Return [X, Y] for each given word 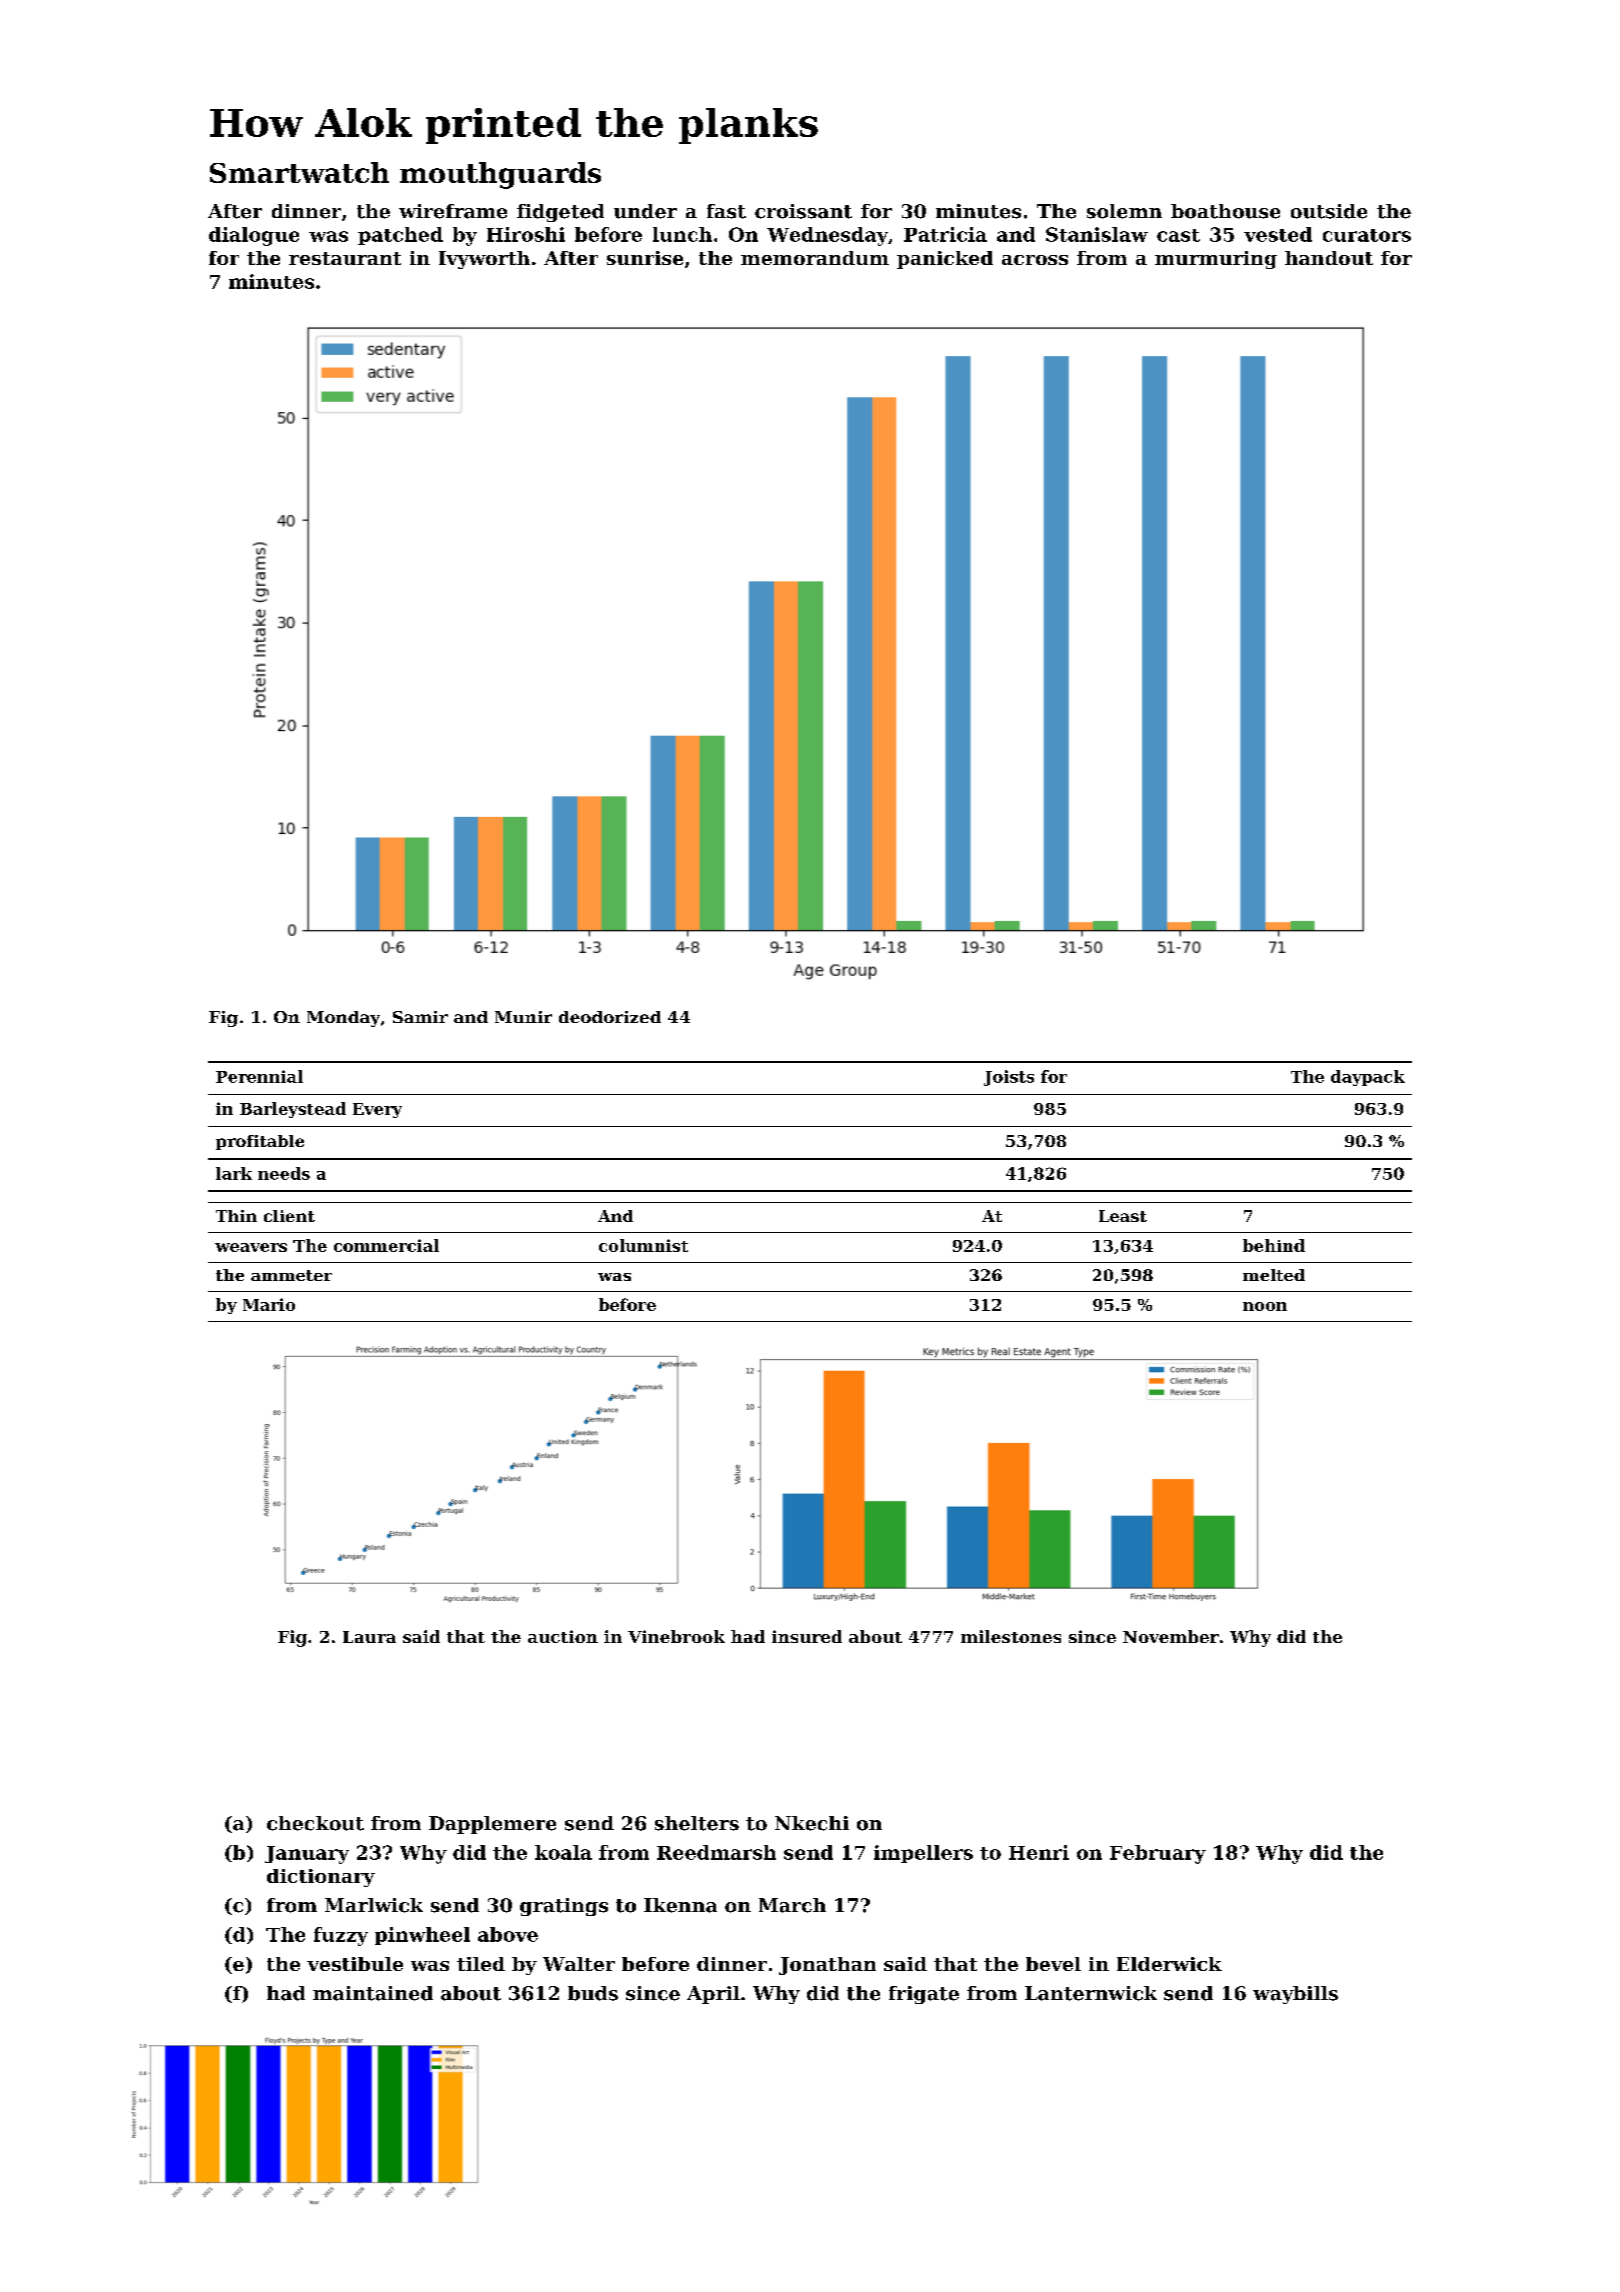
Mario [269, 1304]
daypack [1368, 1078]
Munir [523, 1017]
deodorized [610, 1017]
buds [593, 1993]
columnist [643, 1245]
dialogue [254, 236]
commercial [386, 1245]
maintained [373, 1993]
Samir [420, 1017]
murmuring [1216, 260]
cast [1178, 235]
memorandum [815, 258]
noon [1265, 1306]
